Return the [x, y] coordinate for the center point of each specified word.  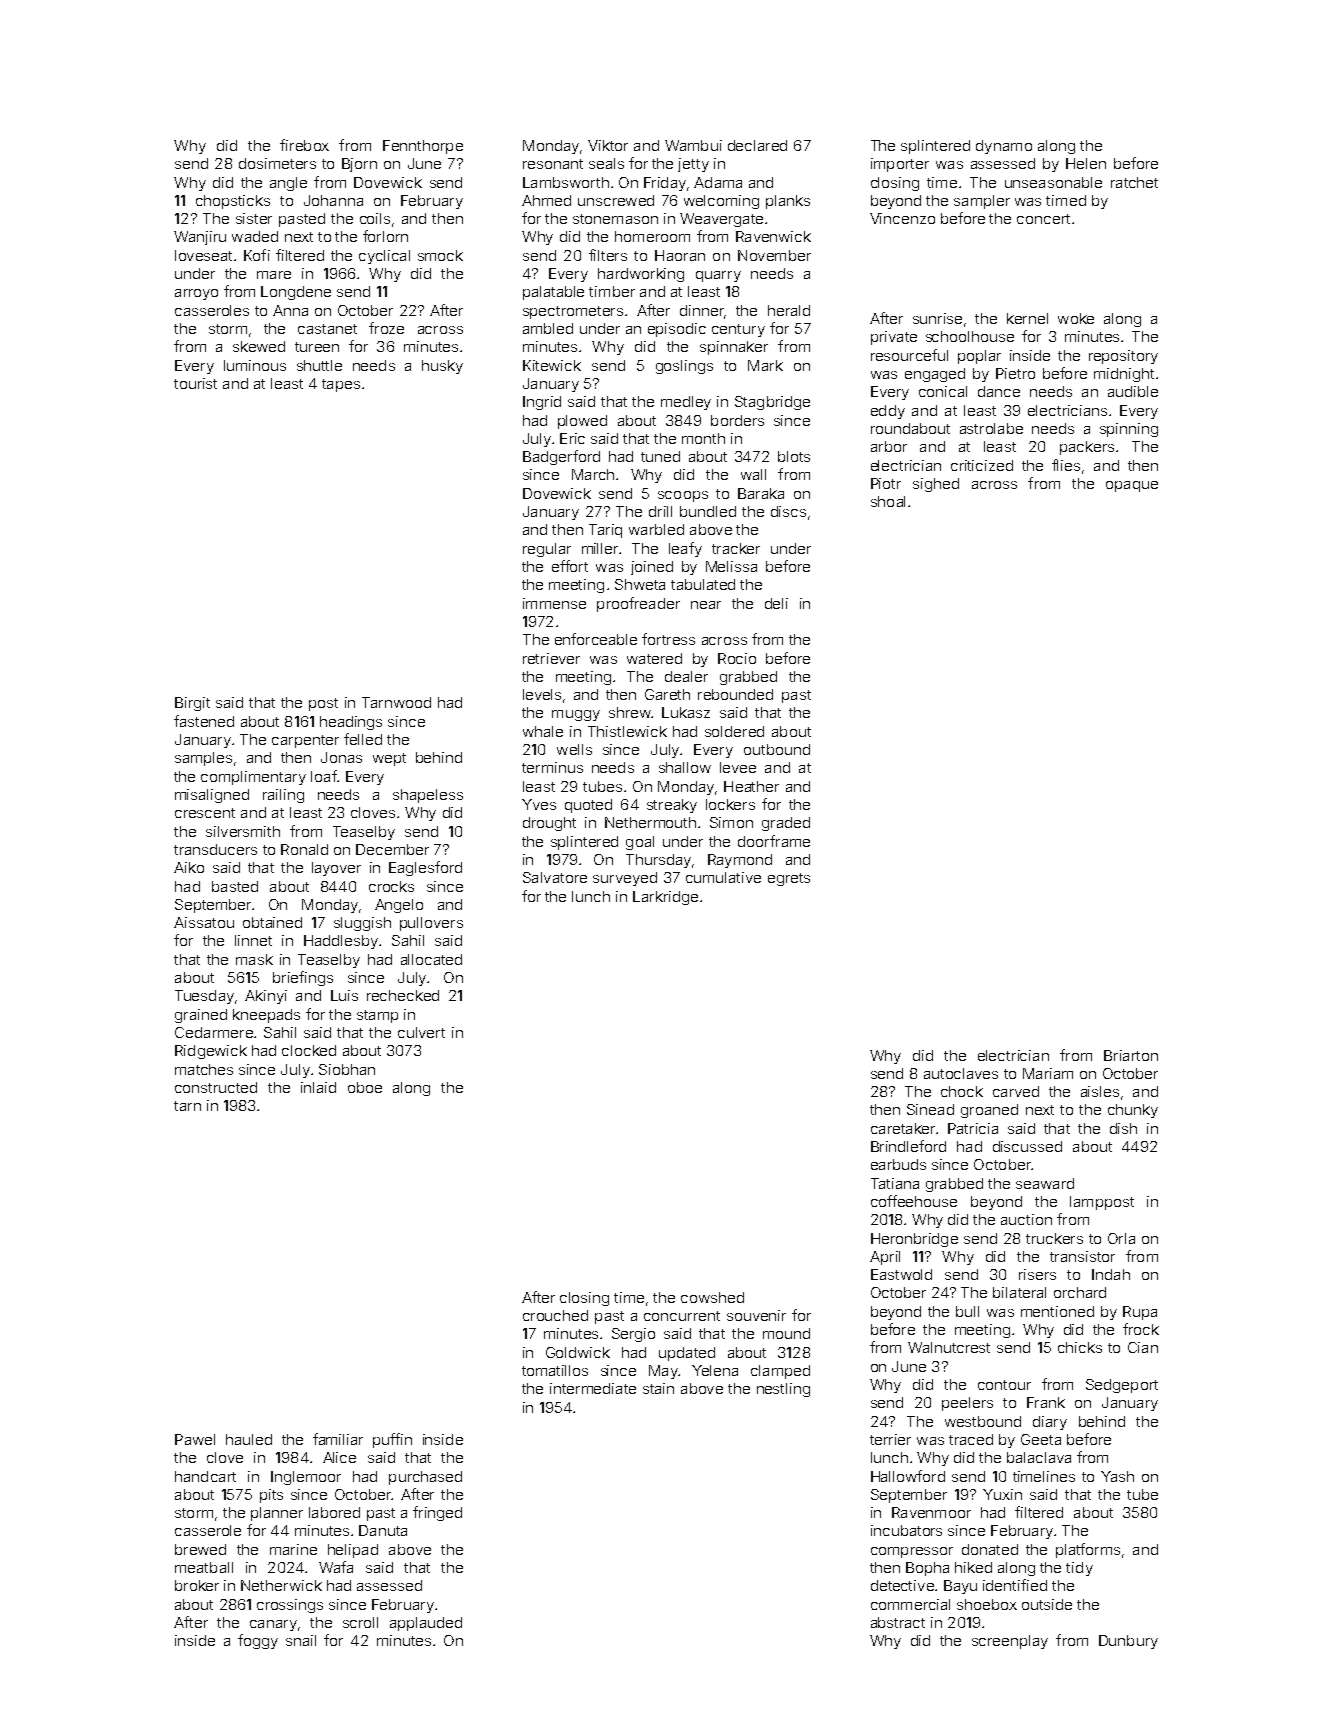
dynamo [1004, 147]
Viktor [608, 145]
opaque [1132, 486]
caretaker [903, 1128]
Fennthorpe [423, 147]
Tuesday [204, 997]
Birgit [192, 704]
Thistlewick [627, 731]
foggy [258, 1641]
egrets [789, 879]
